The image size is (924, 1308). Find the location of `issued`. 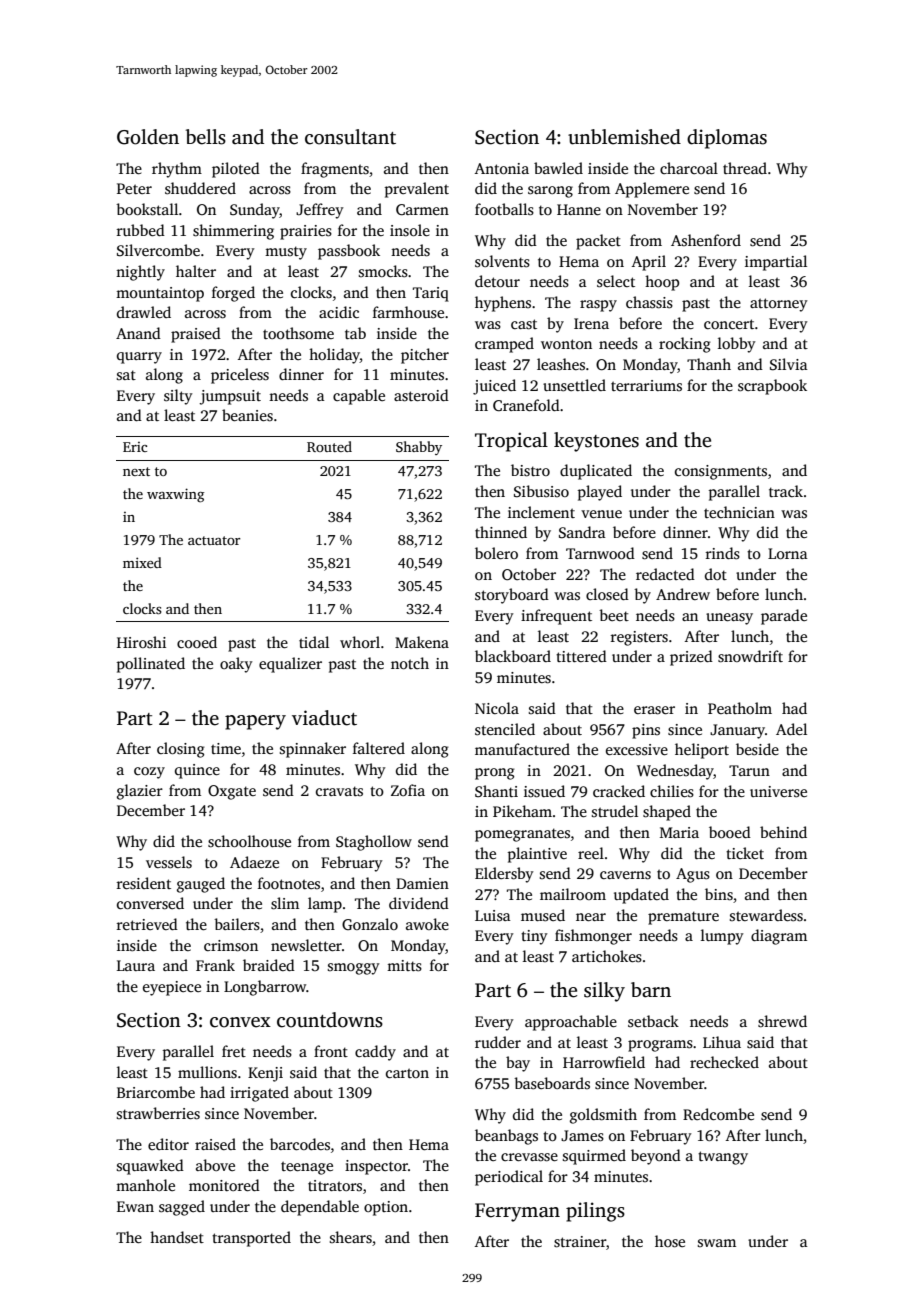

issued is located at coordinates (544, 791).
